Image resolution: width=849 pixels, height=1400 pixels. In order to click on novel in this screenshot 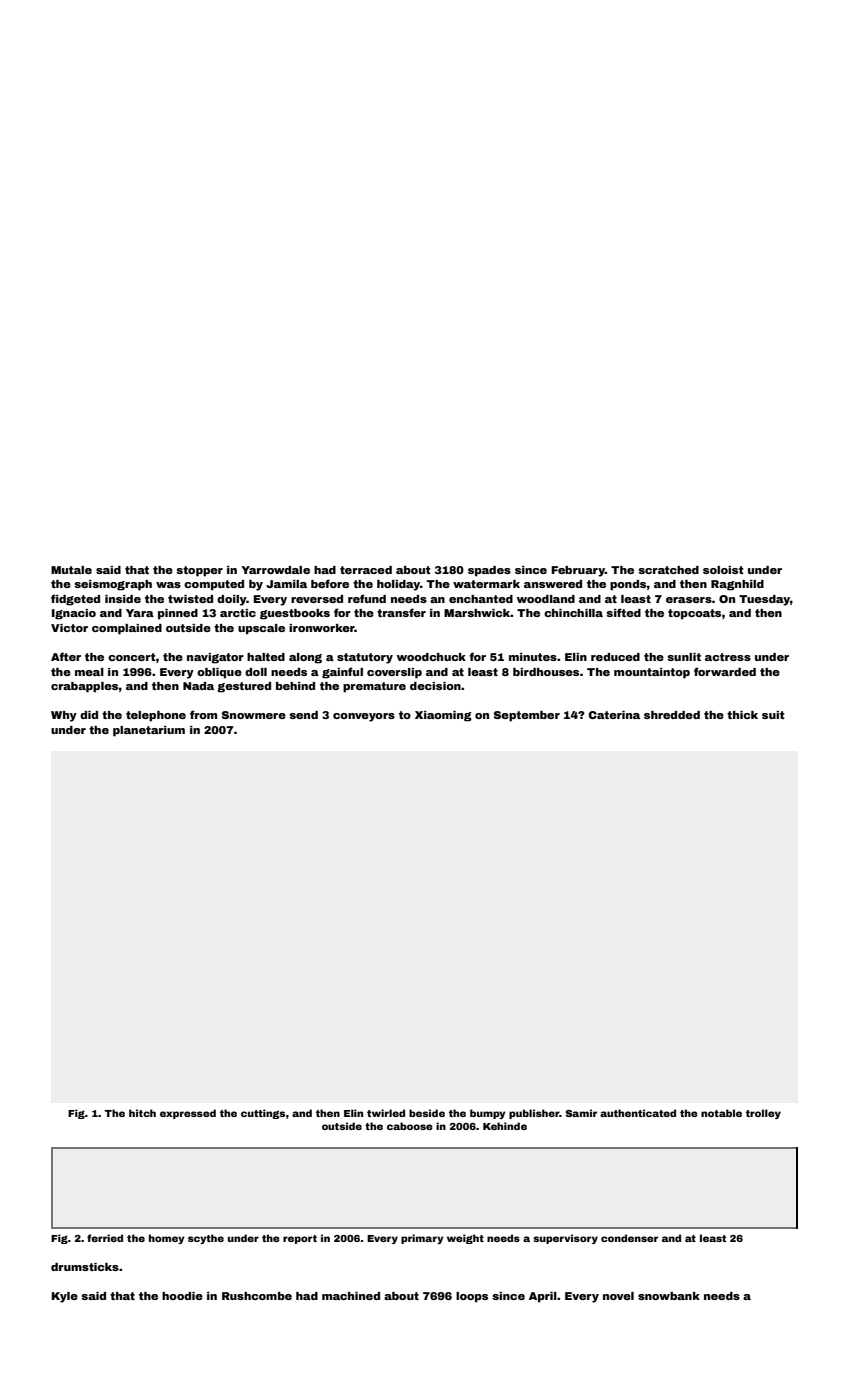, I will do `click(618, 1296)`.
